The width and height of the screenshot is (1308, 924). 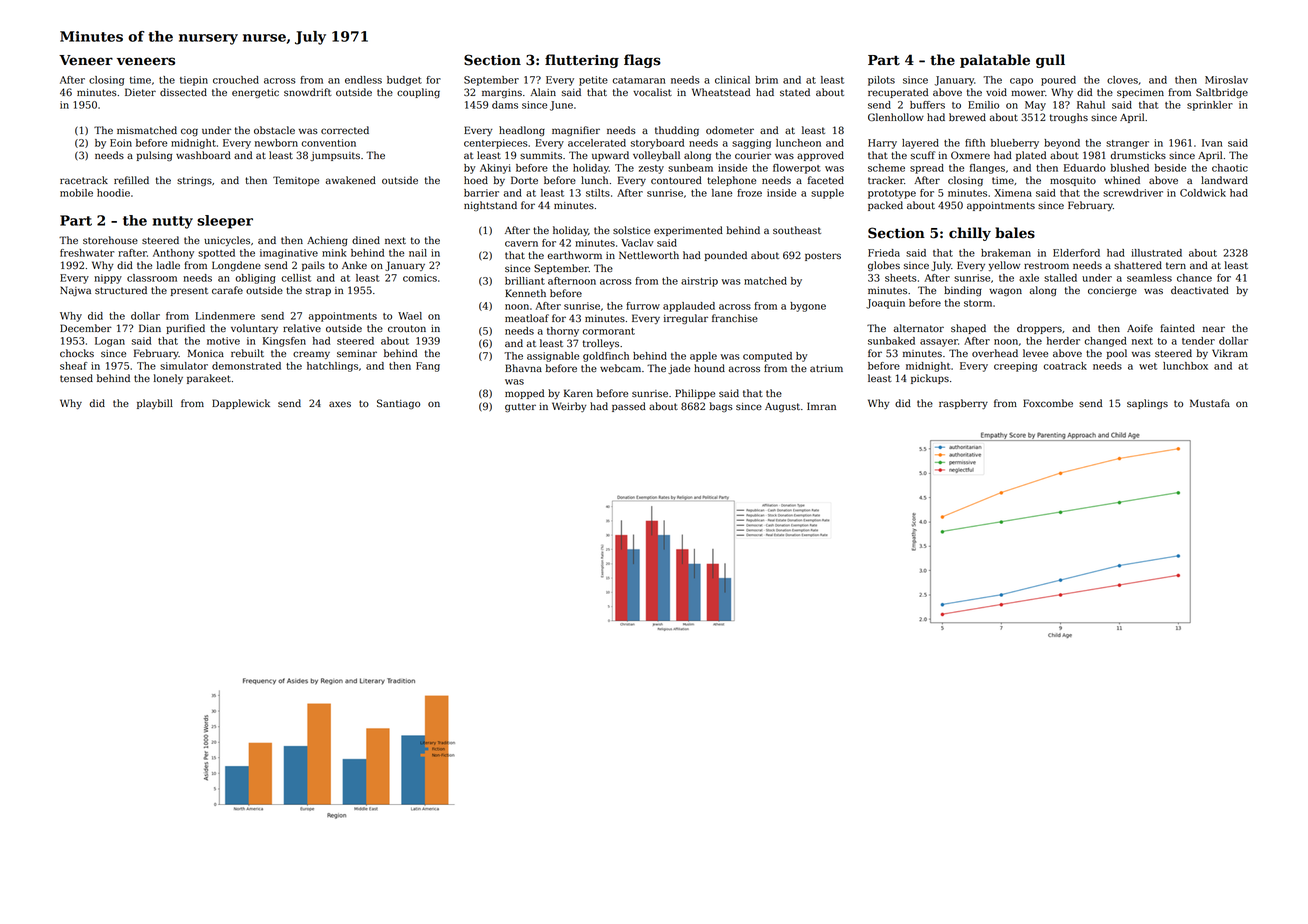 What do you see at coordinates (1006, 253) in the screenshot?
I see `brakeman` at bounding box center [1006, 253].
